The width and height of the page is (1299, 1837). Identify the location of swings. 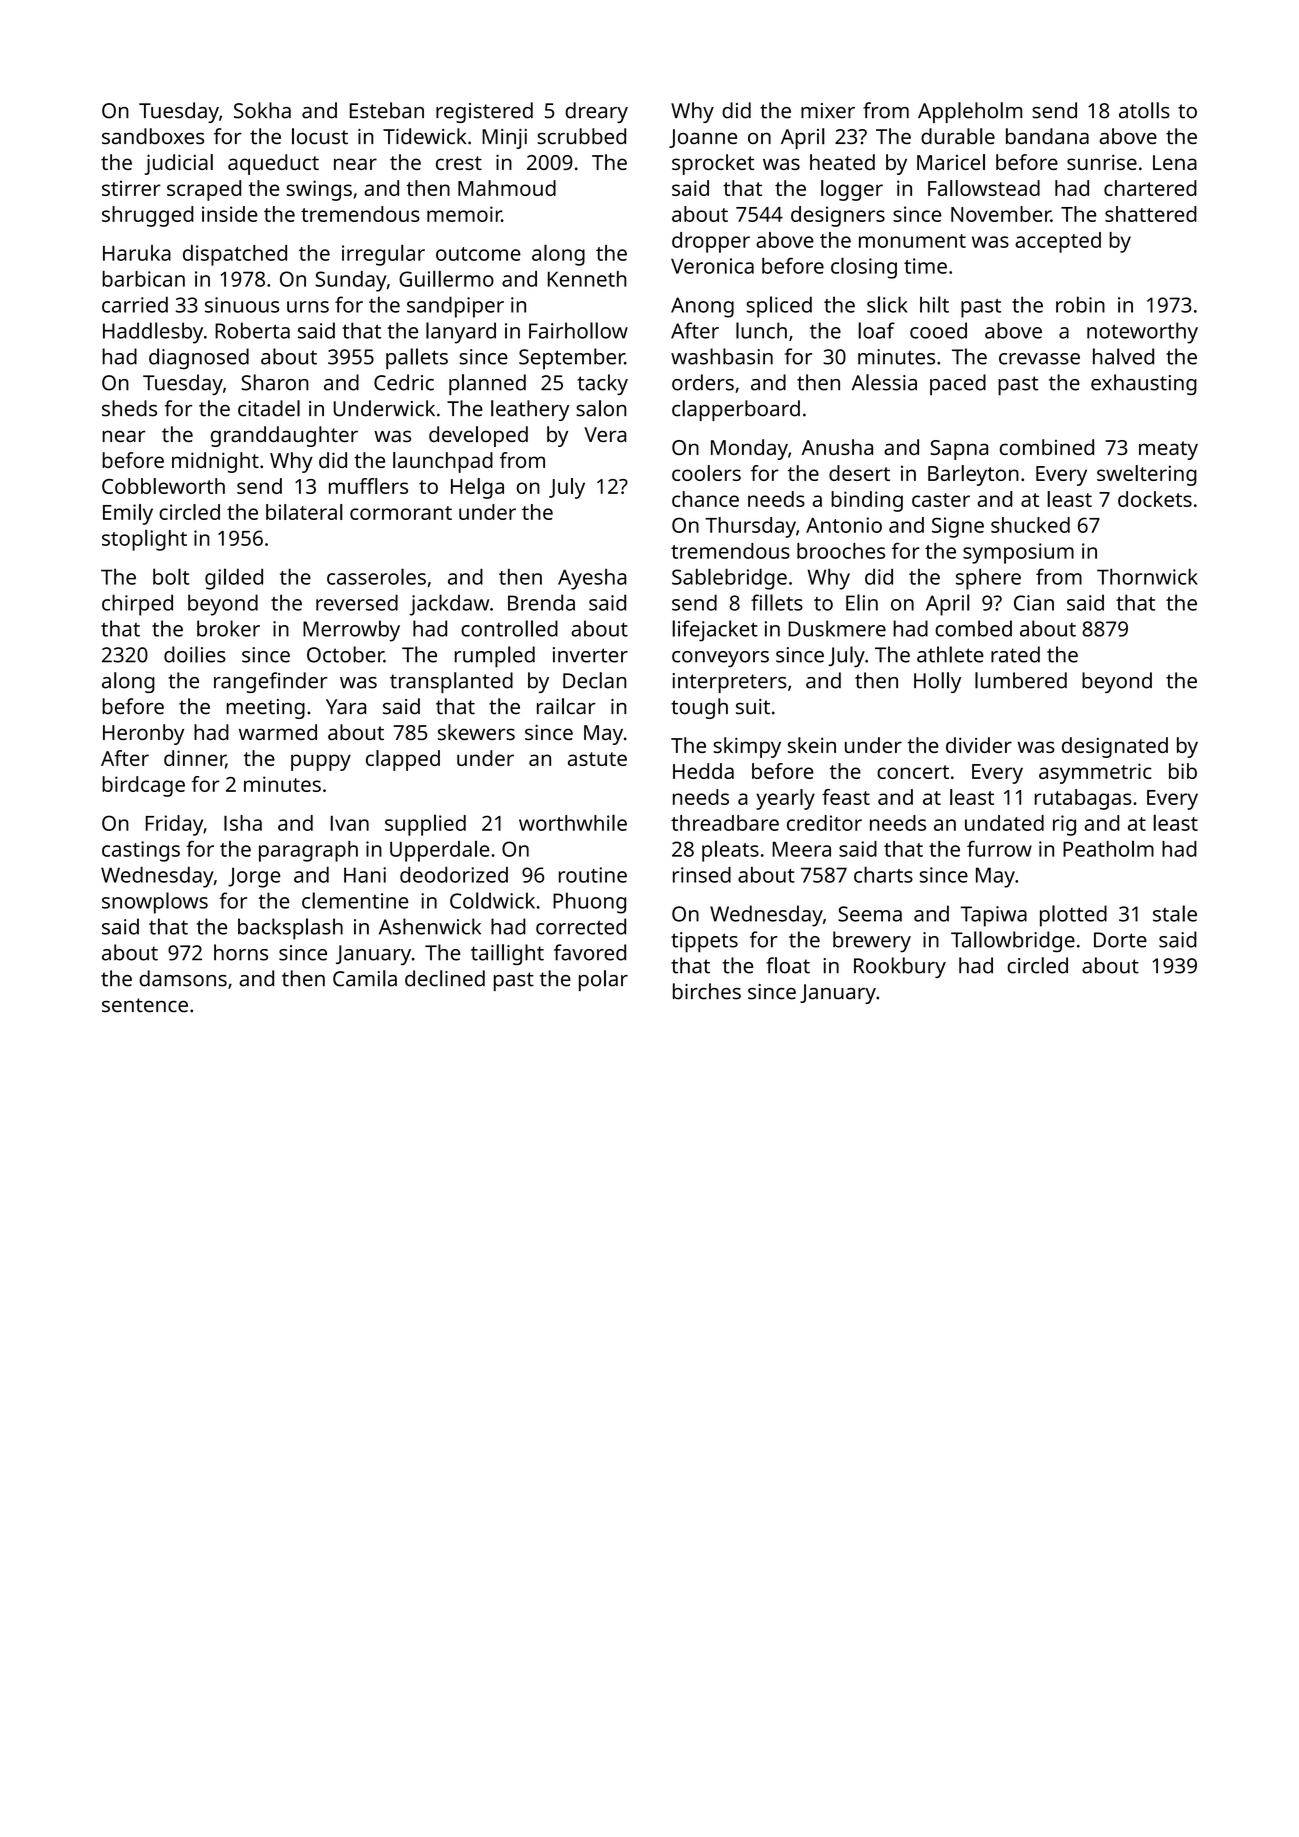
(319, 190).
